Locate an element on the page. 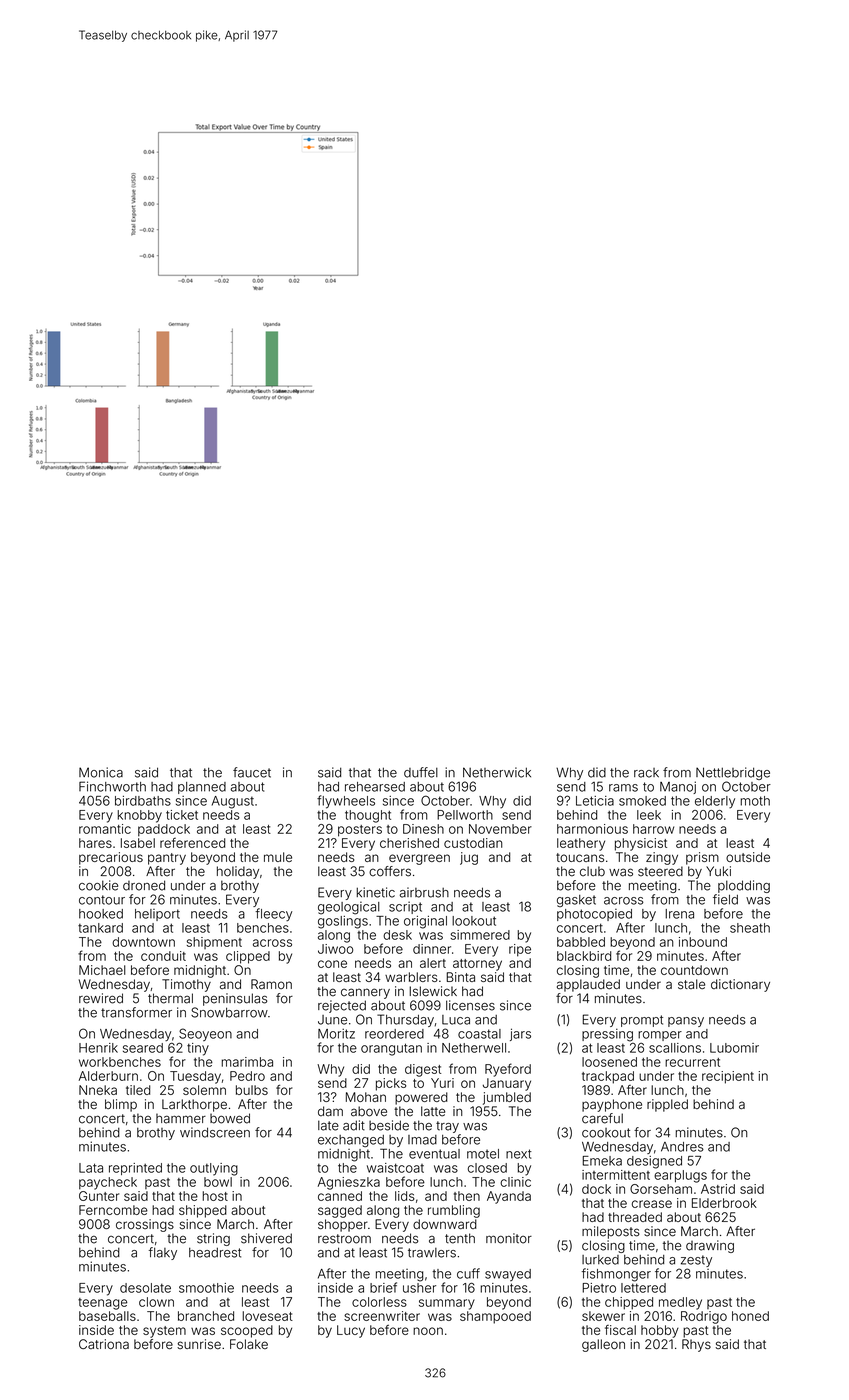 The height and width of the image is (1400, 849). romper is located at coordinates (660, 1036).
